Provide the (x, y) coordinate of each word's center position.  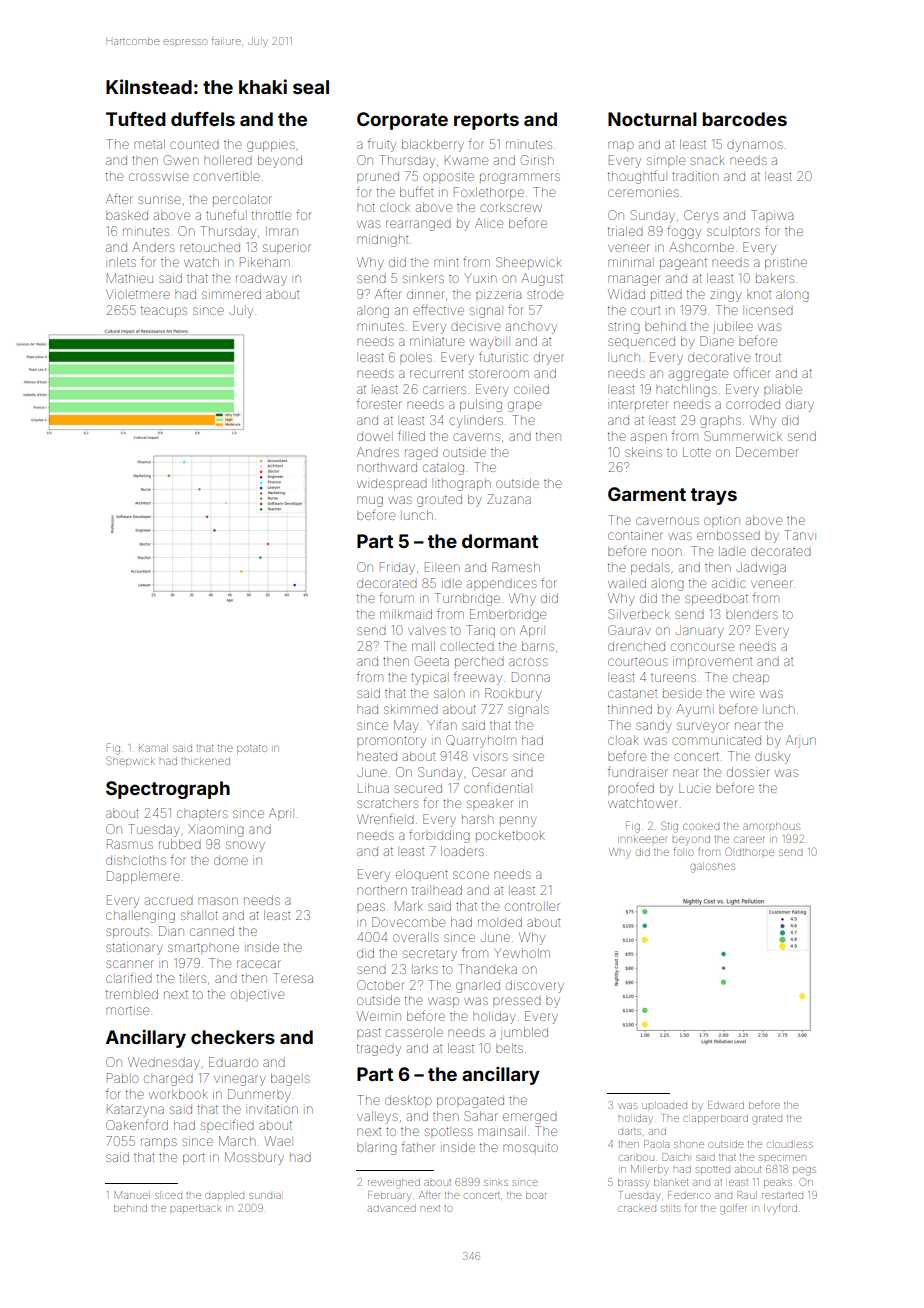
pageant (683, 264)
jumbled (524, 1033)
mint (446, 262)
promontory (391, 742)
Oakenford (137, 1125)
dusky (772, 758)
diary (800, 405)
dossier (748, 772)
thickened (205, 761)
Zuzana (509, 499)
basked (127, 215)
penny (518, 821)
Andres (378, 452)
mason (218, 901)
